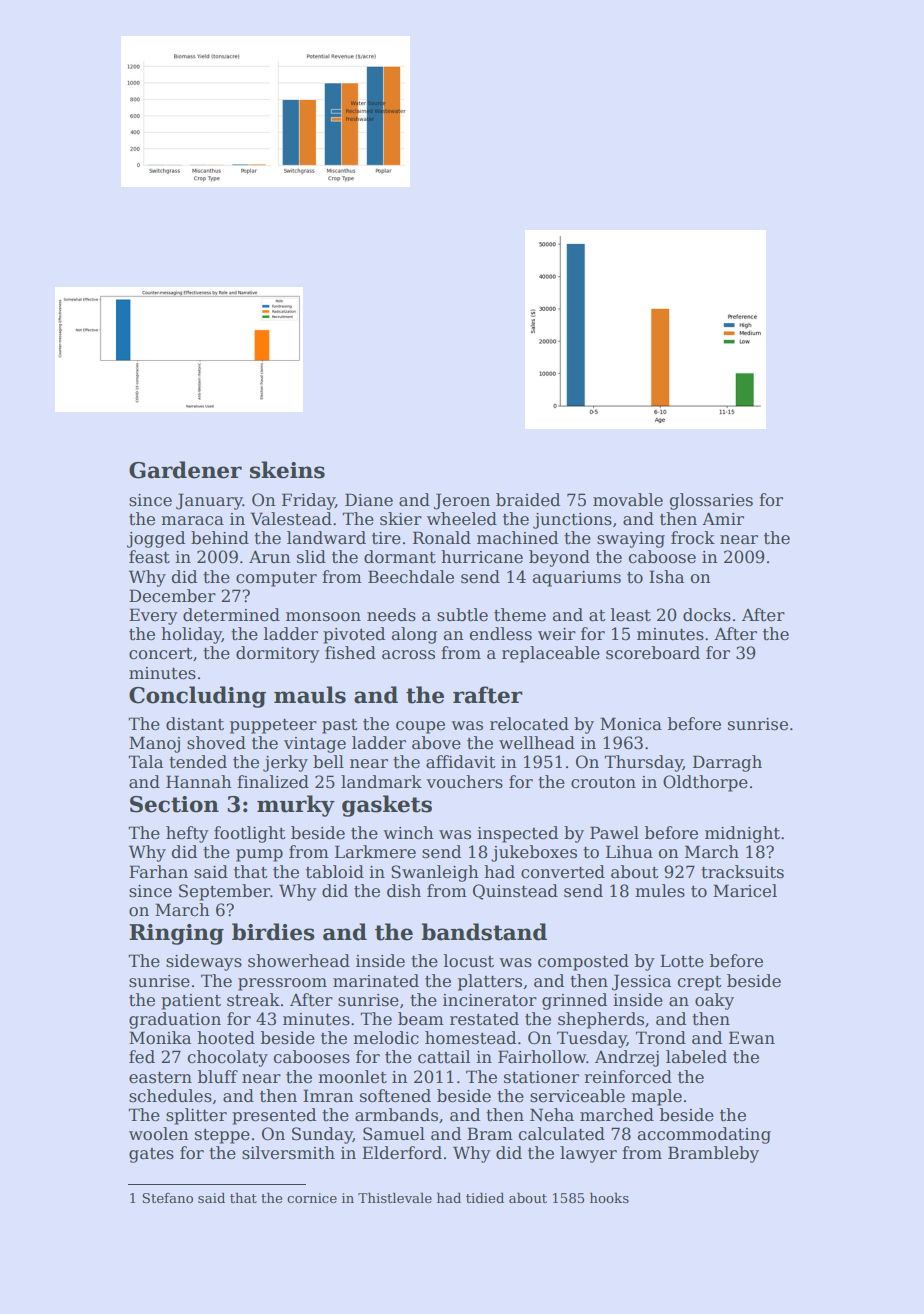 The image size is (924, 1314). What do you see at coordinates (408, 655) in the image?
I see `across` at bounding box center [408, 655].
